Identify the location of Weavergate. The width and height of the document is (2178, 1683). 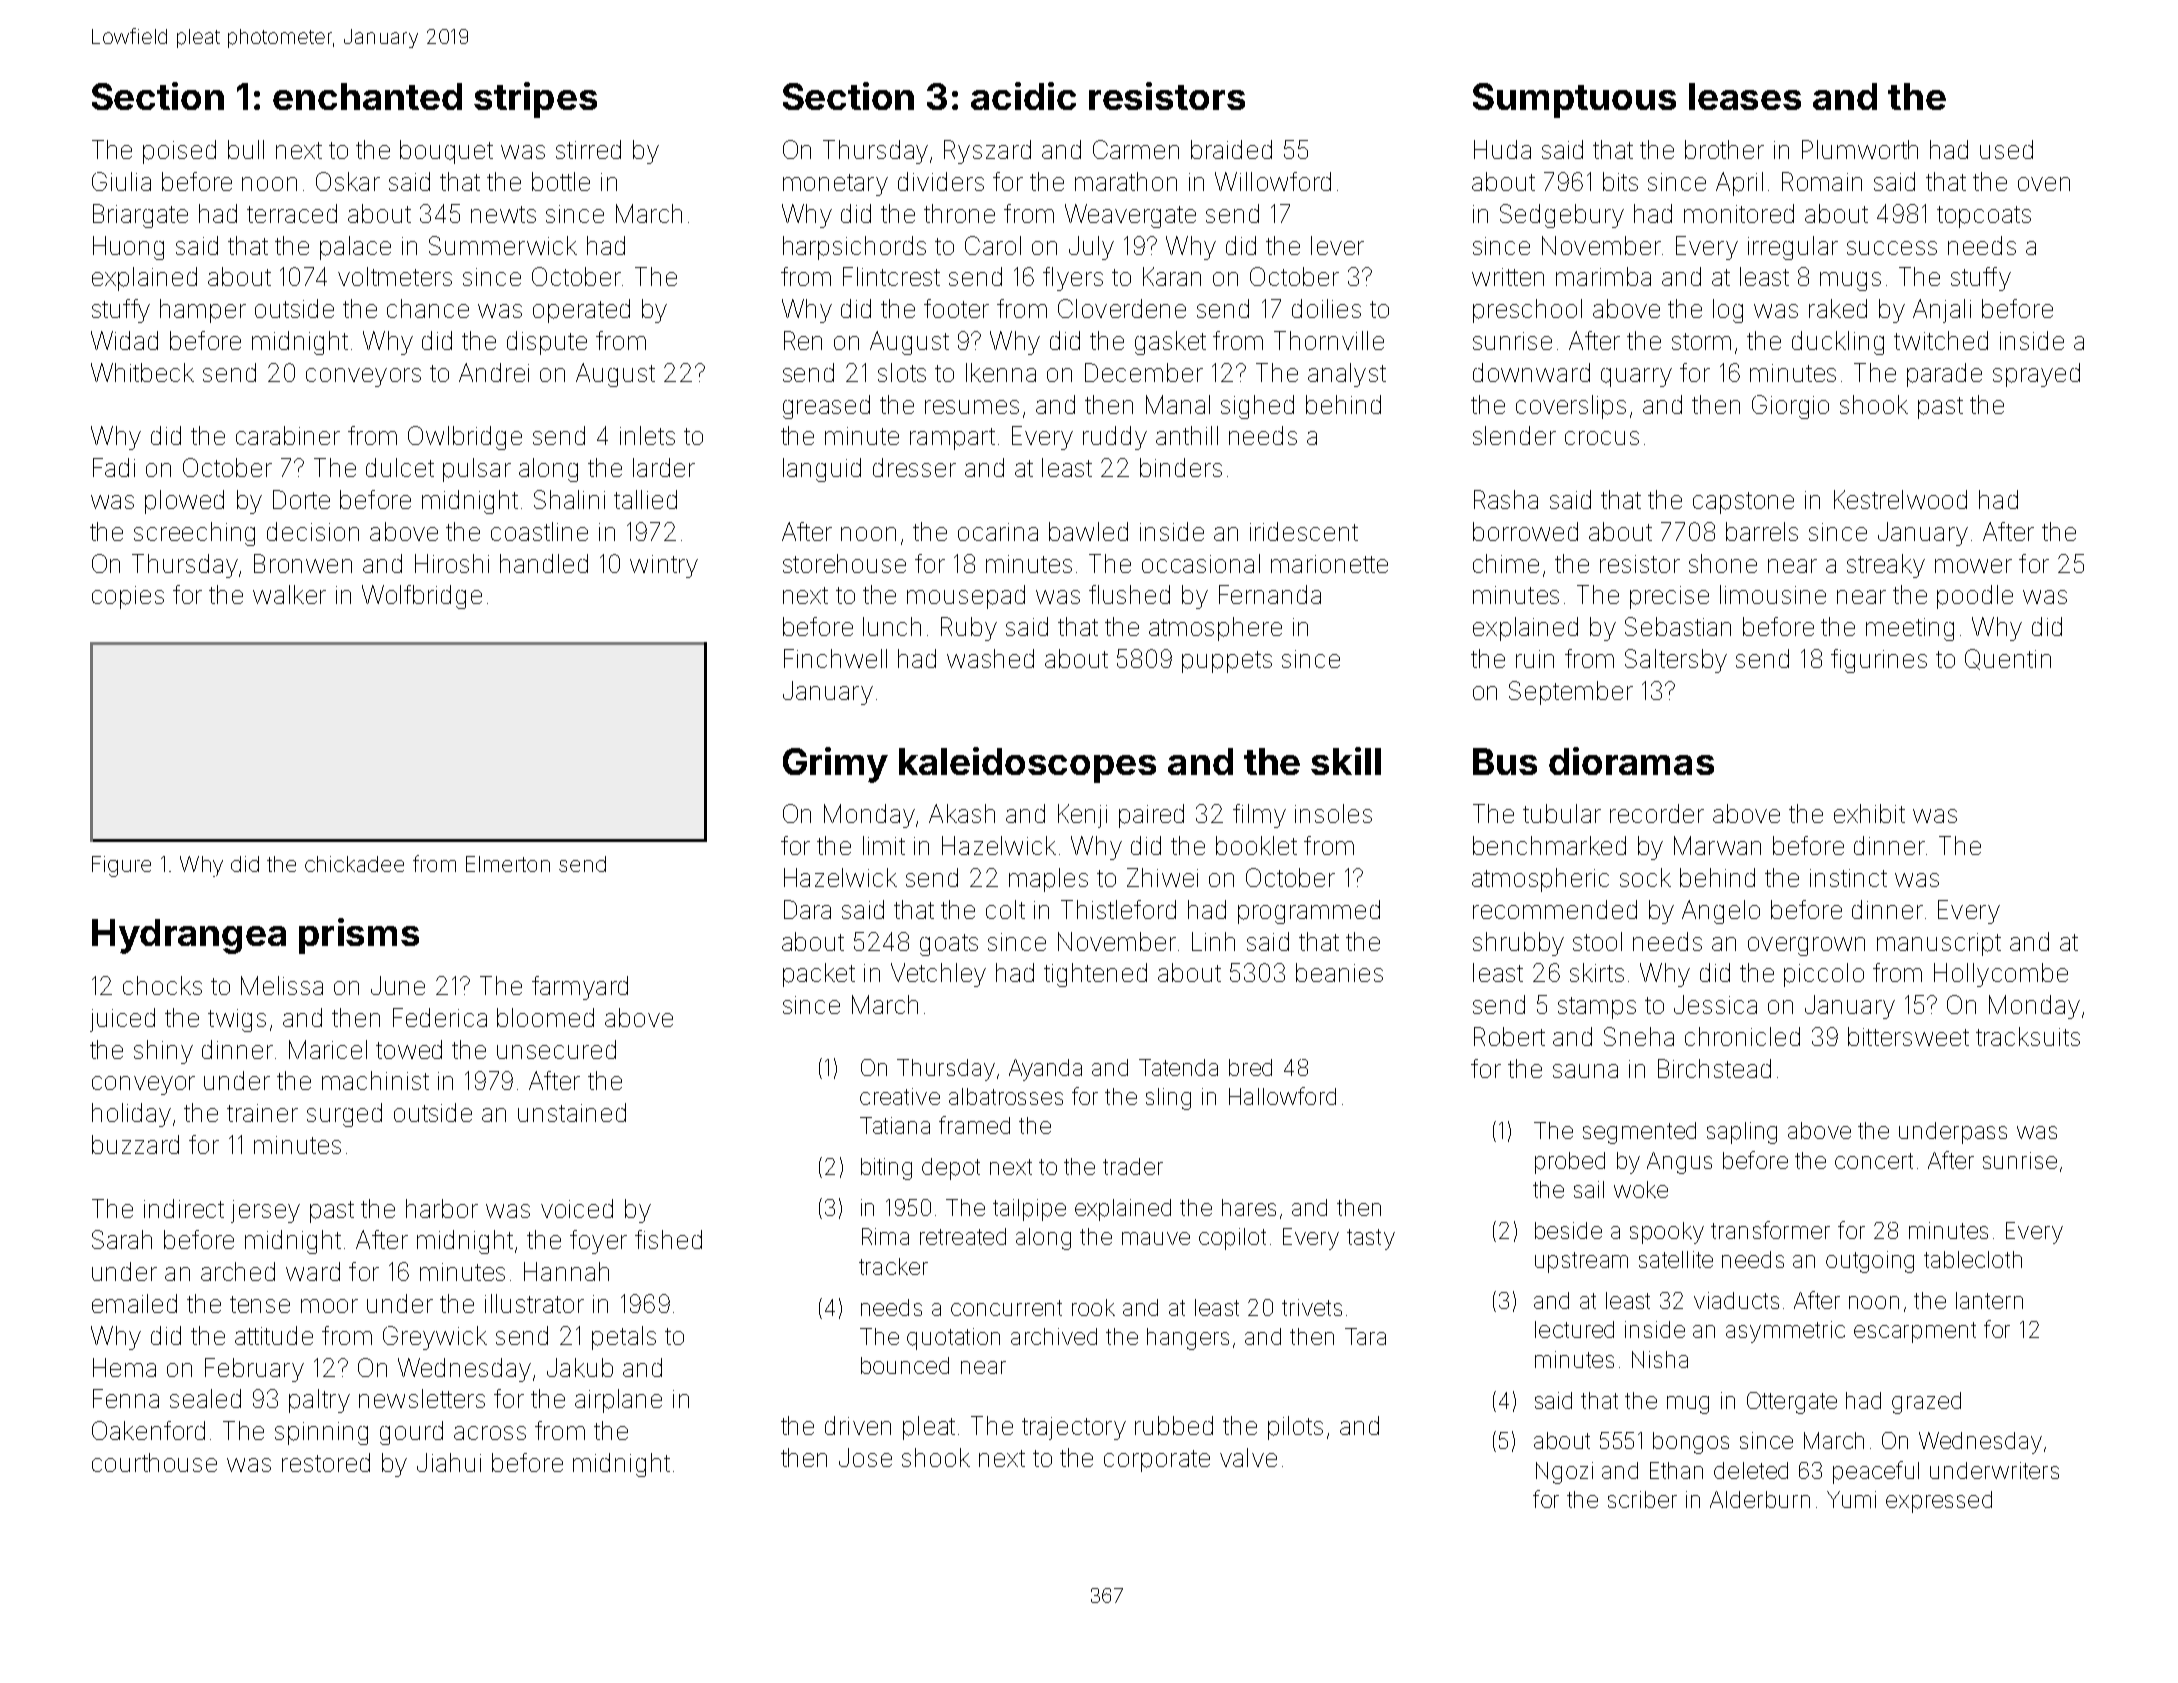
(1130, 216).
